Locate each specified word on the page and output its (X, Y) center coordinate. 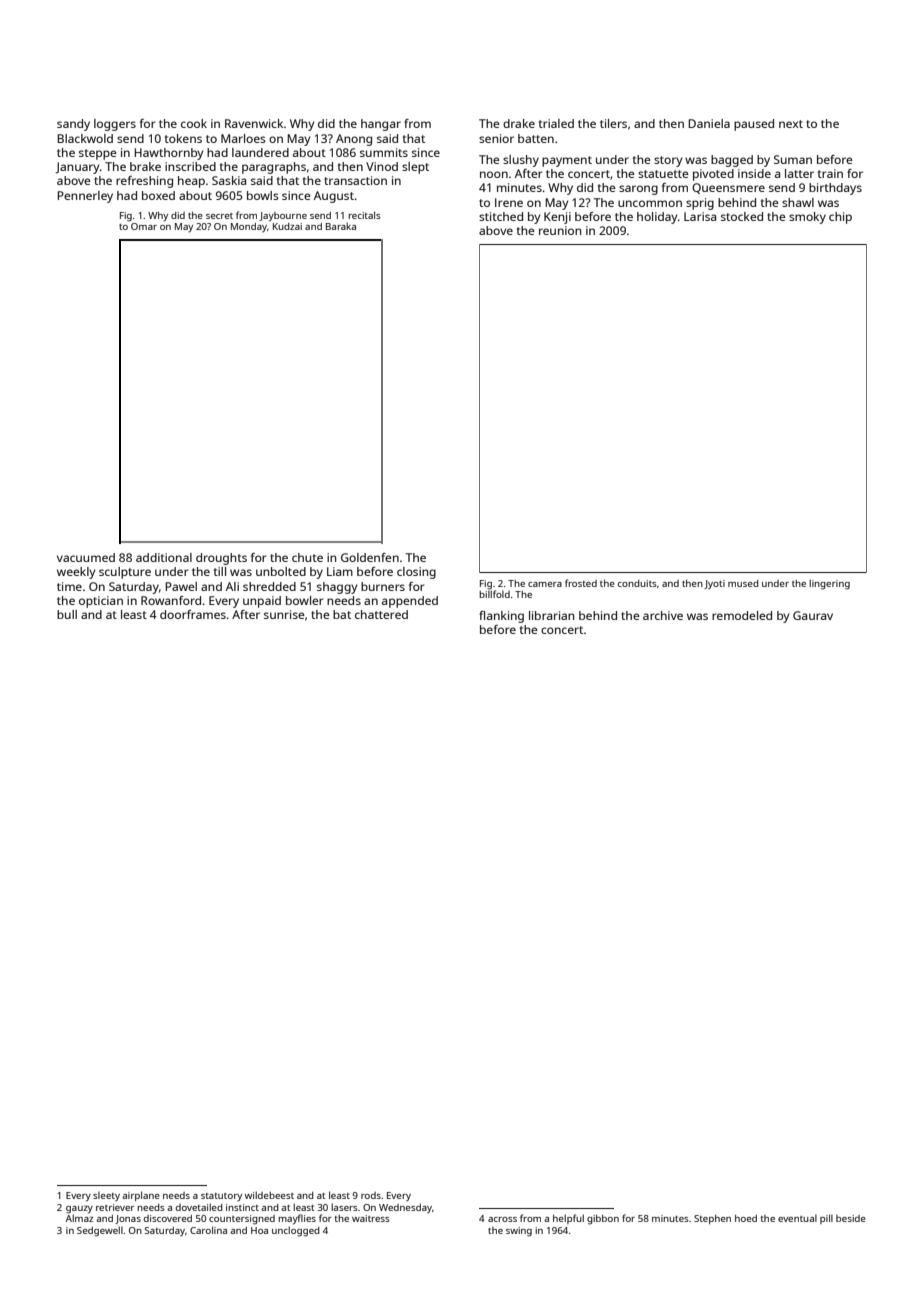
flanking (501, 617)
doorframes (193, 614)
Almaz (79, 1218)
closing (416, 573)
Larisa (700, 216)
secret (219, 216)
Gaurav (813, 615)
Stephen (712, 1219)
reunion (560, 230)
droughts (221, 559)
